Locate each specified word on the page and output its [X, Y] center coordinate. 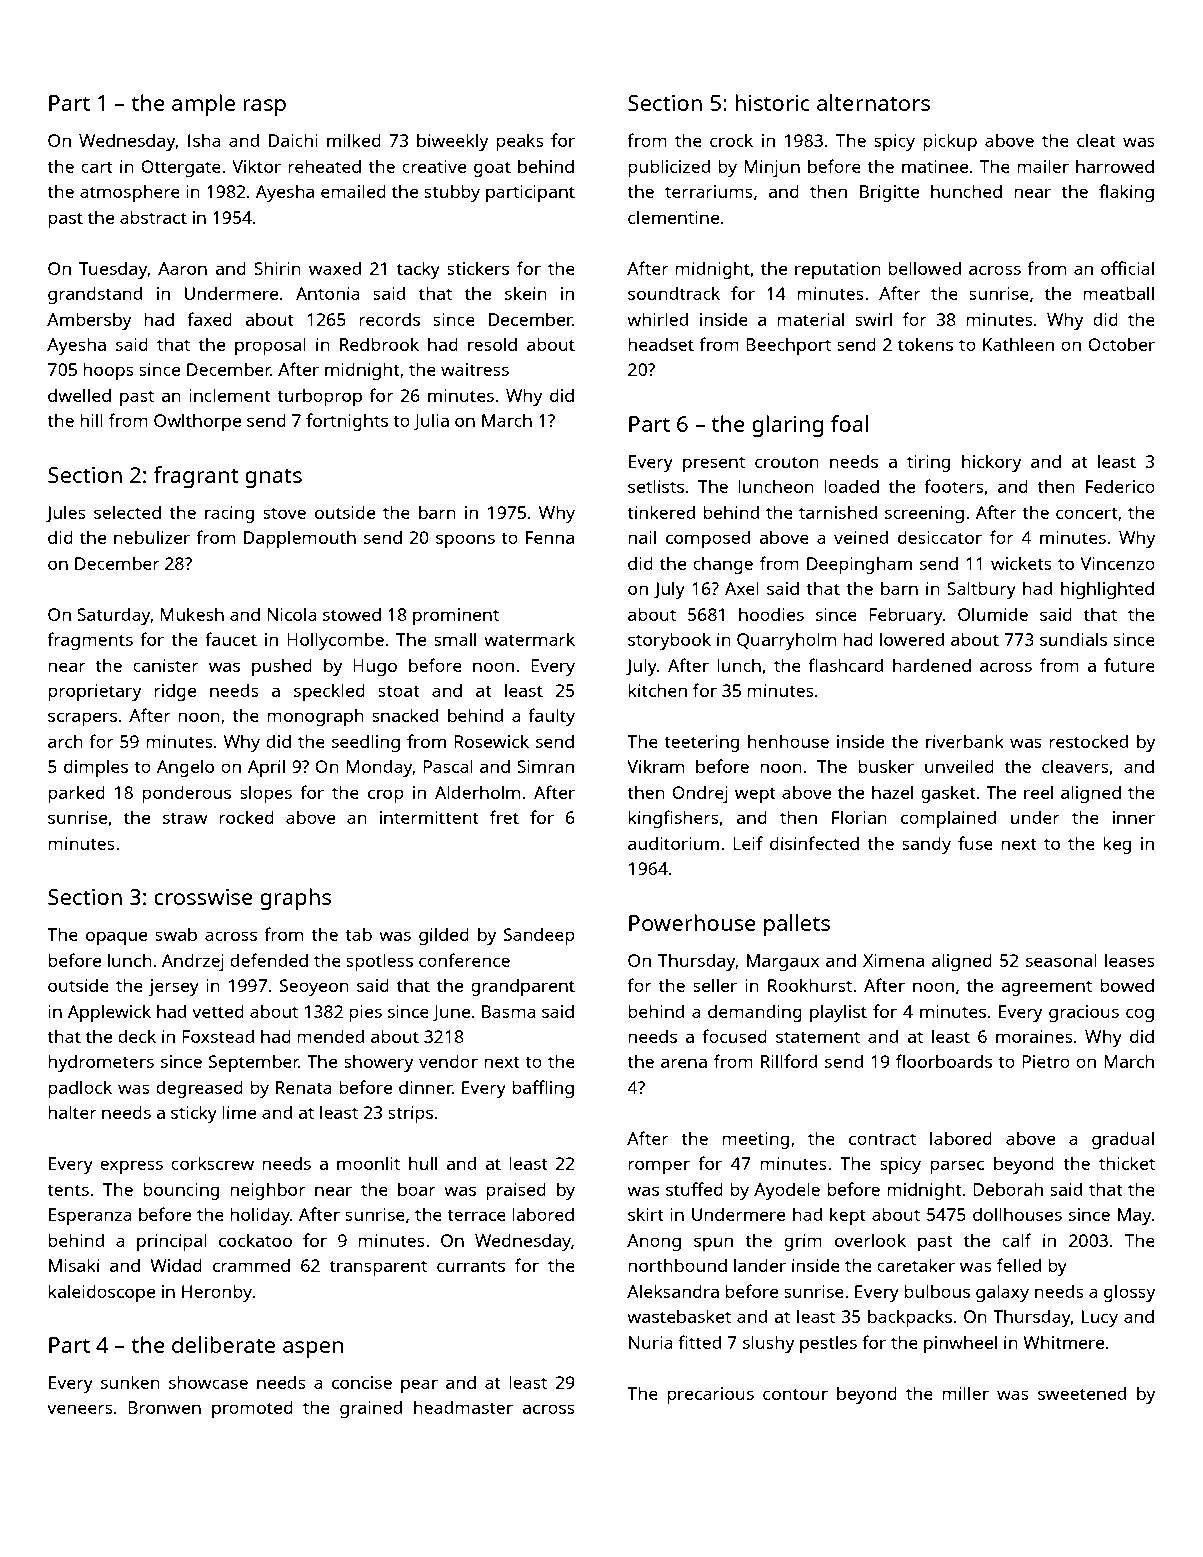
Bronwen [164, 1407]
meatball [1118, 293]
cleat [1096, 140]
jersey [173, 987]
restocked [1088, 741]
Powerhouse [692, 922]
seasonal [1061, 960]
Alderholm [477, 792]
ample [203, 105]
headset [661, 344]
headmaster [463, 1407]
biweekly [452, 142]
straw [185, 818]
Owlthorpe [197, 422]
